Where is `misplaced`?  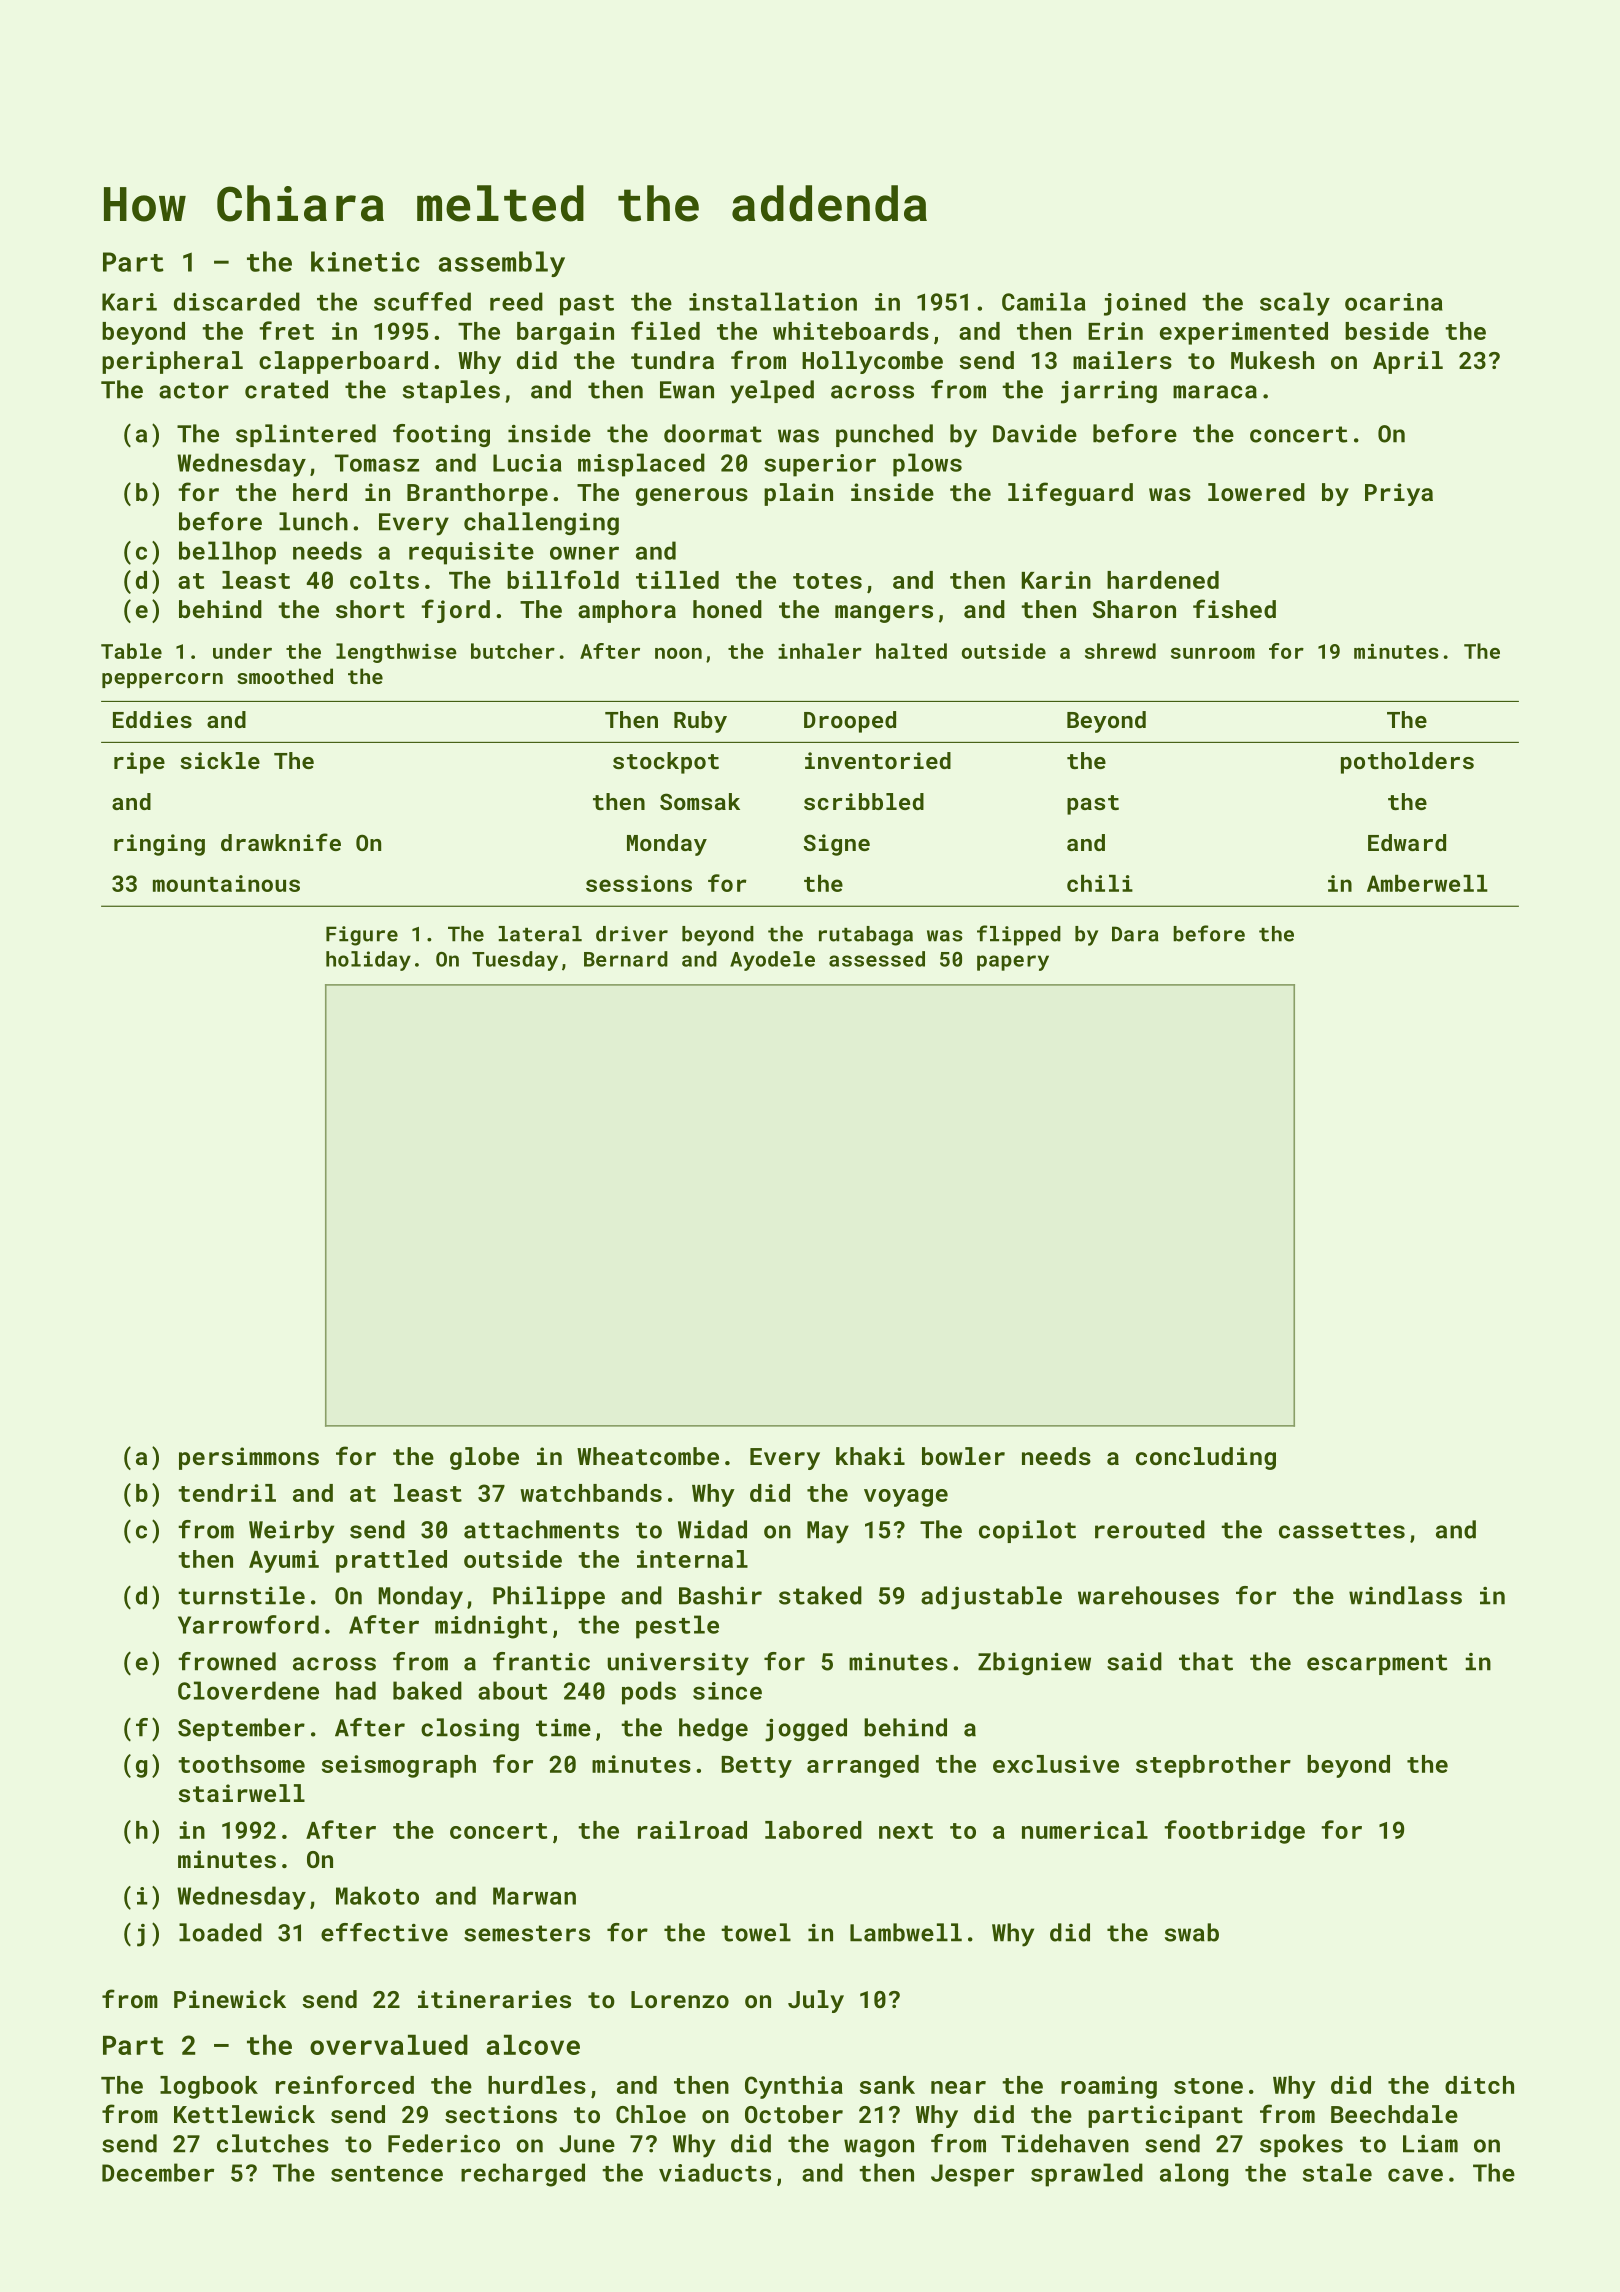
misplaced is located at coordinates (641, 465).
